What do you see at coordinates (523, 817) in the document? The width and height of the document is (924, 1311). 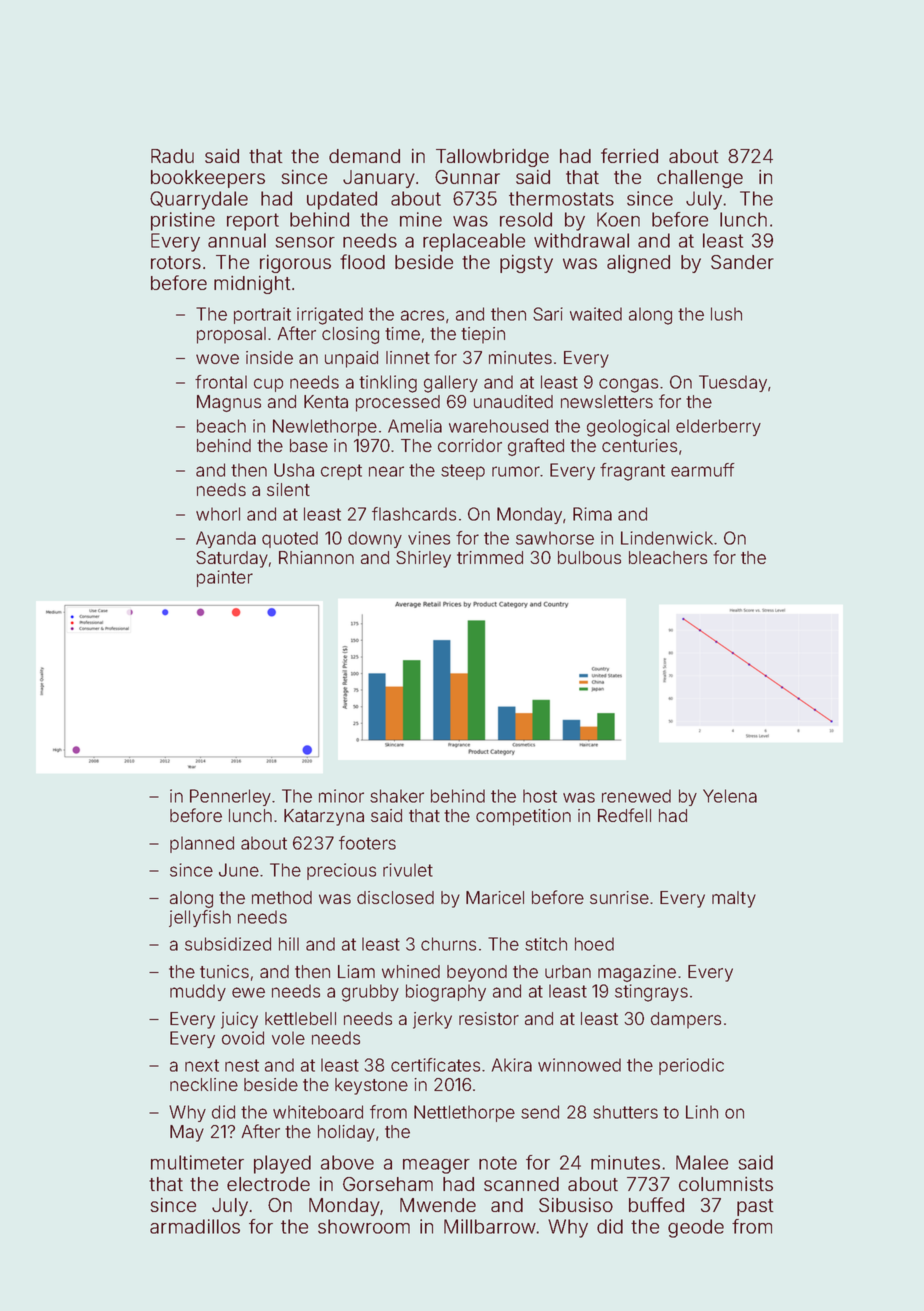 I see `competition` at bounding box center [523, 817].
